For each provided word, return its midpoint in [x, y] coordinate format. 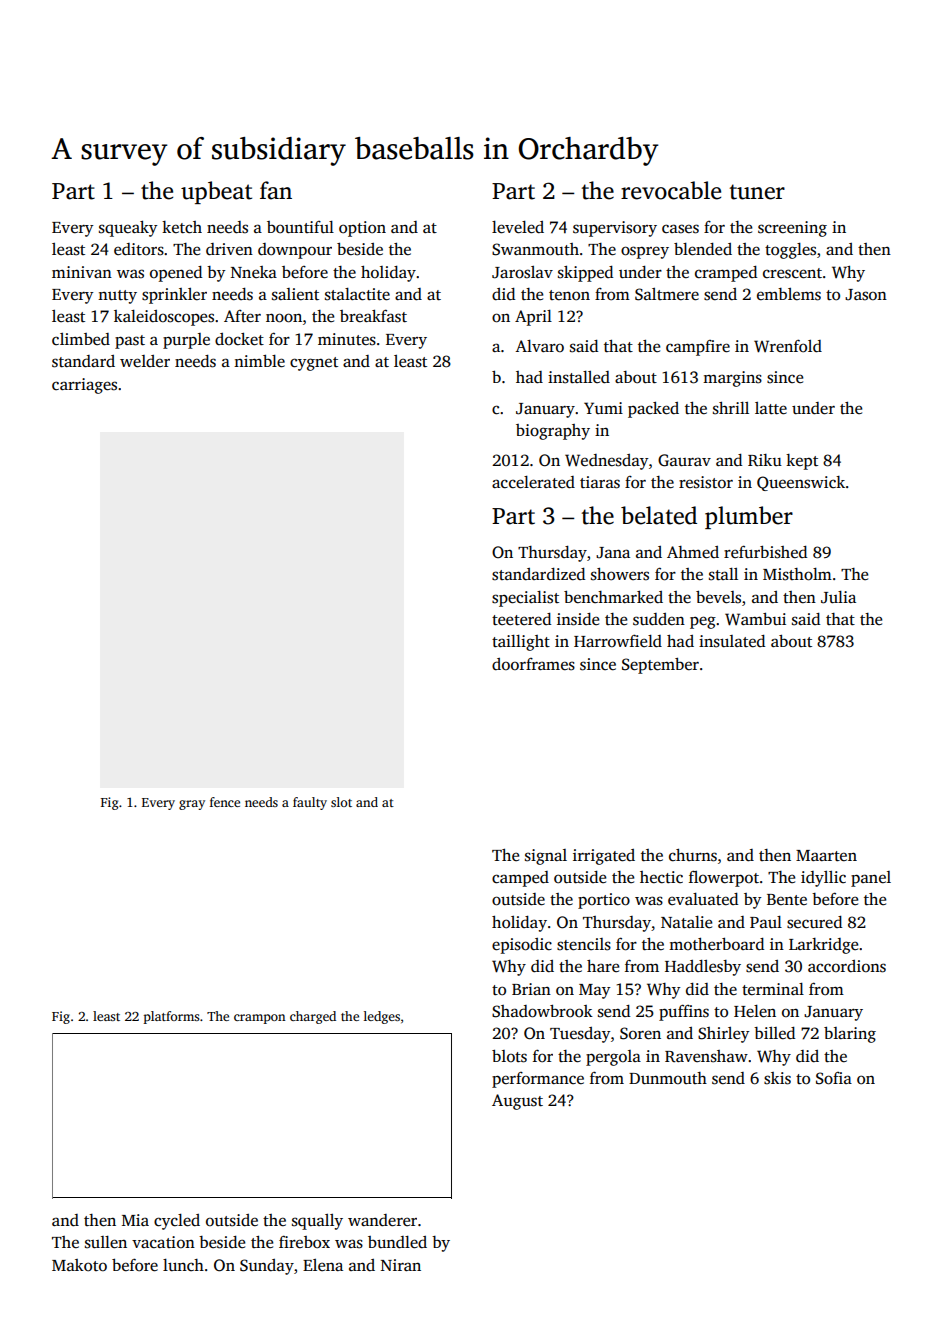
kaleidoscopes [164, 318]
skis [777, 1078]
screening [792, 229]
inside [578, 619]
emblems [789, 294]
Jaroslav [522, 272]
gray [192, 805]
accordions [847, 966]
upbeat [216, 192]
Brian [531, 989]
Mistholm [797, 574]
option [362, 229]
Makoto [79, 1265]
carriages [84, 386]
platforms [171, 1017]
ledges [382, 1017]
